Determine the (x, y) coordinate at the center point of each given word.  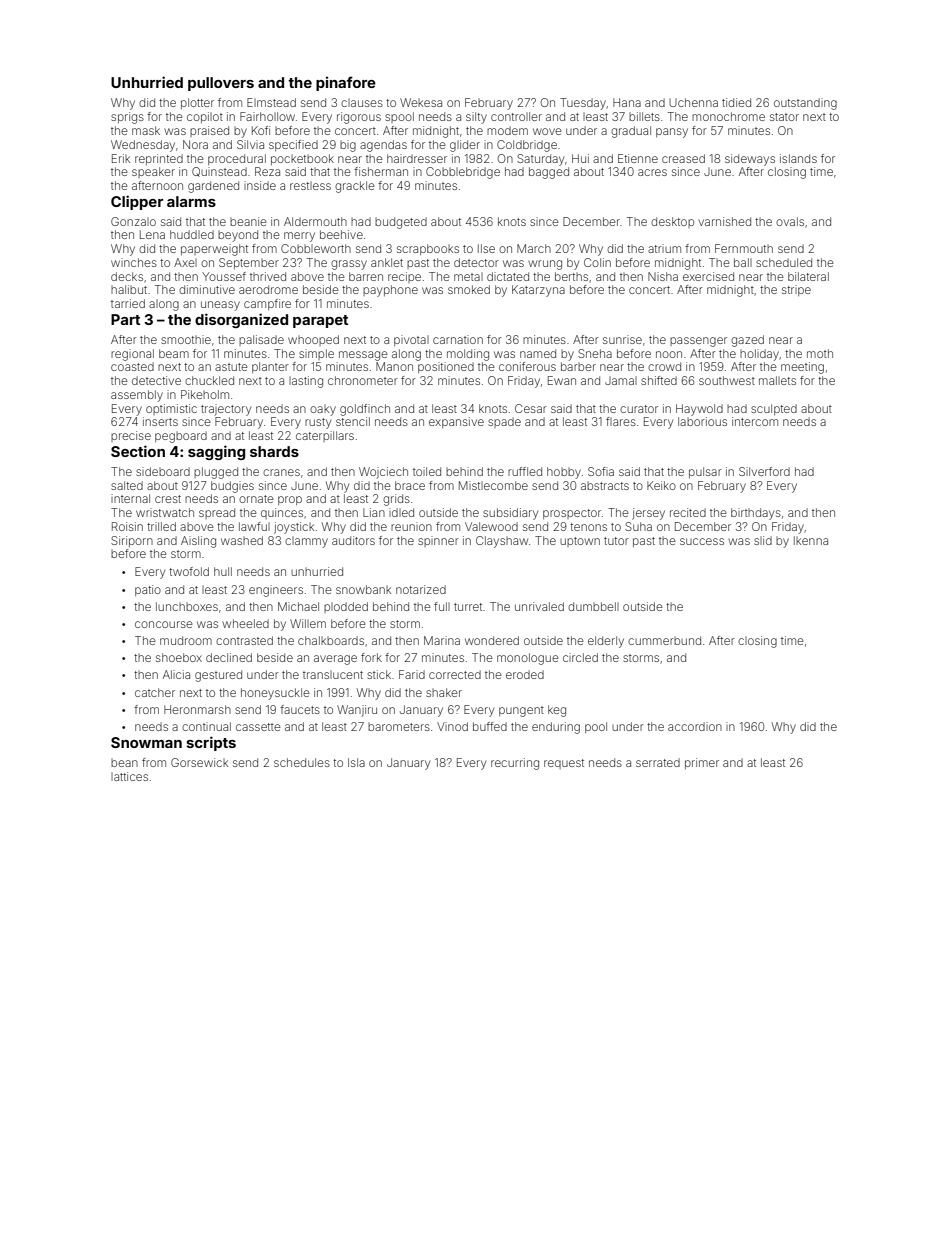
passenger (698, 342)
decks (127, 276)
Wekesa (421, 102)
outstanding (805, 104)
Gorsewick (199, 762)
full (442, 606)
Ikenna (811, 540)
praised (209, 131)
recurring (515, 764)
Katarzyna (538, 291)
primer (702, 763)
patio (148, 590)
